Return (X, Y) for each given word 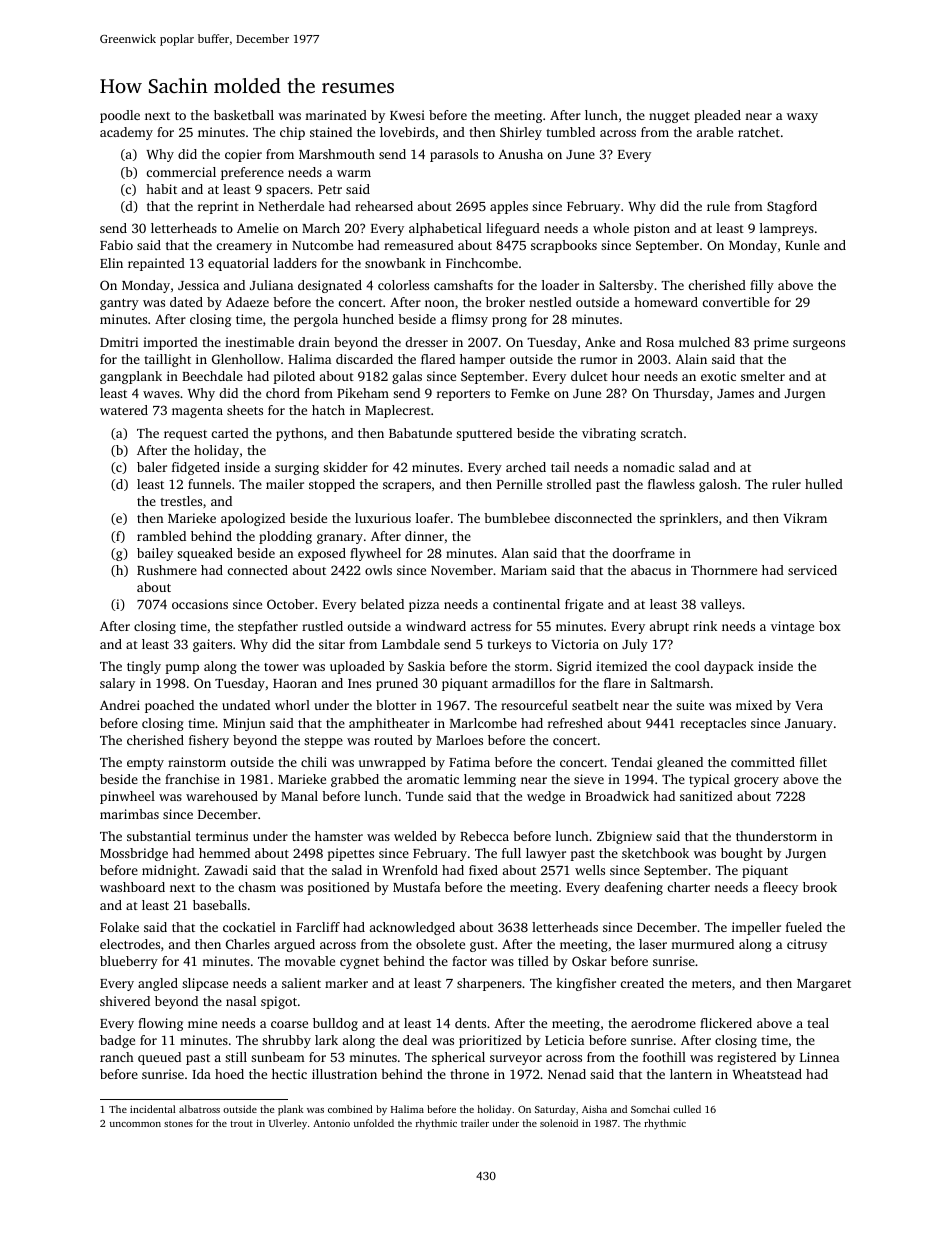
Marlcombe (483, 723)
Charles (248, 944)
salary (117, 684)
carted (230, 433)
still (236, 1057)
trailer (475, 1123)
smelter (763, 376)
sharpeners (489, 984)
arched (526, 467)
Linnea (819, 1057)
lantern (691, 1074)
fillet (813, 762)
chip (292, 133)
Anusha (520, 154)
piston (652, 229)
